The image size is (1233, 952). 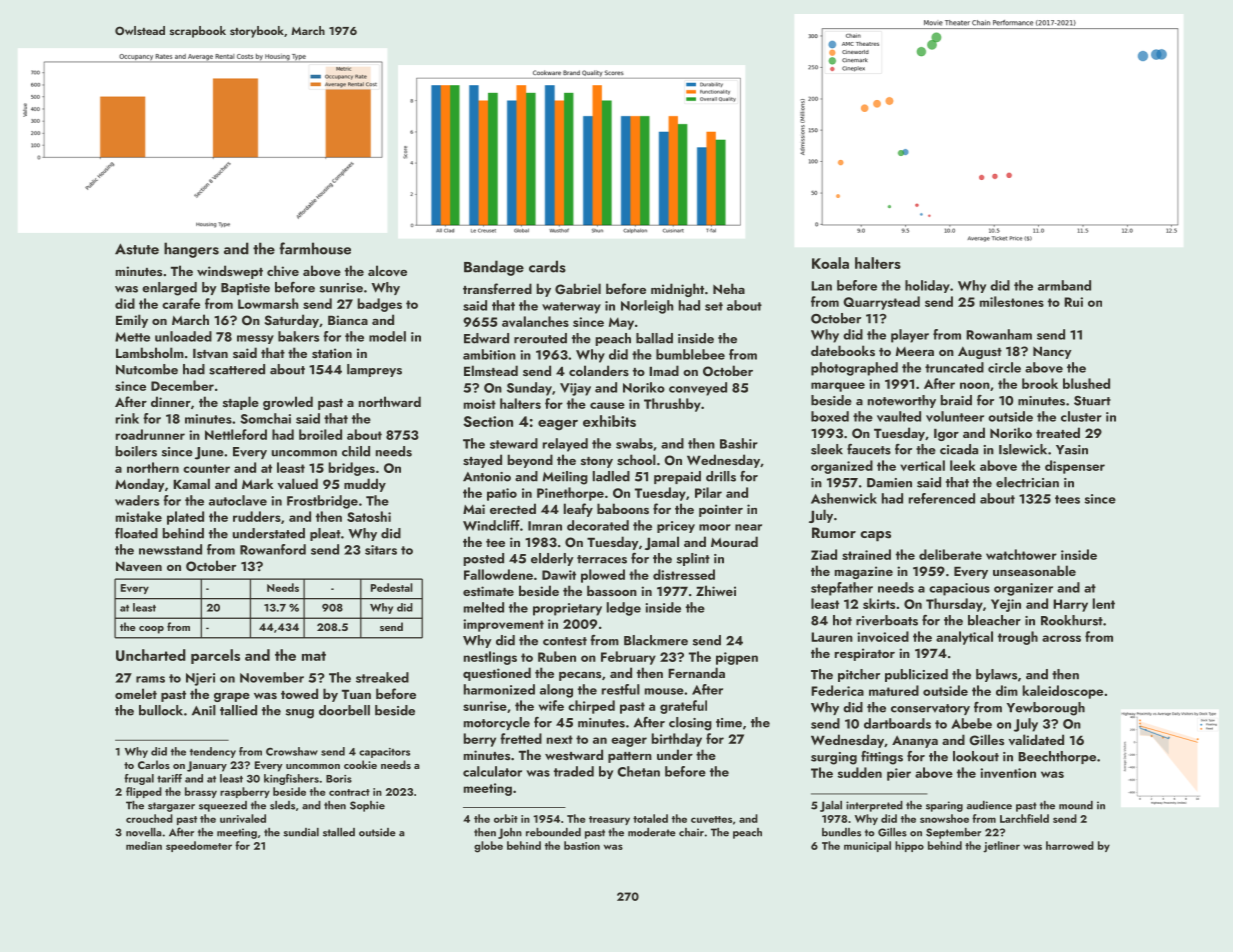 What do you see at coordinates (865, 654) in the page?
I see `respirator` at bounding box center [865, 654].
